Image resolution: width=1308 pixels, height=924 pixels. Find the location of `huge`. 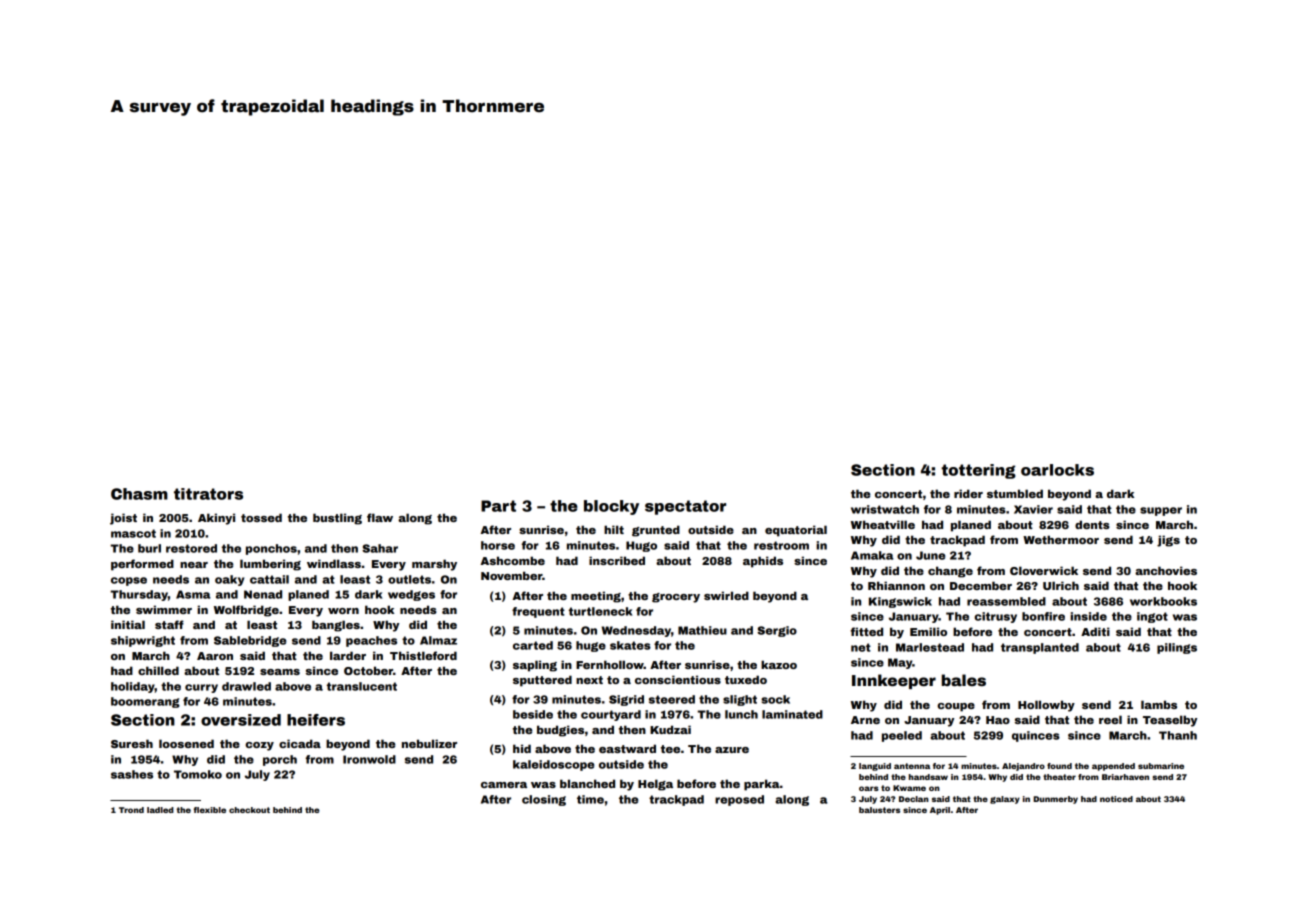

huge is located at coordinates (591, 646).
